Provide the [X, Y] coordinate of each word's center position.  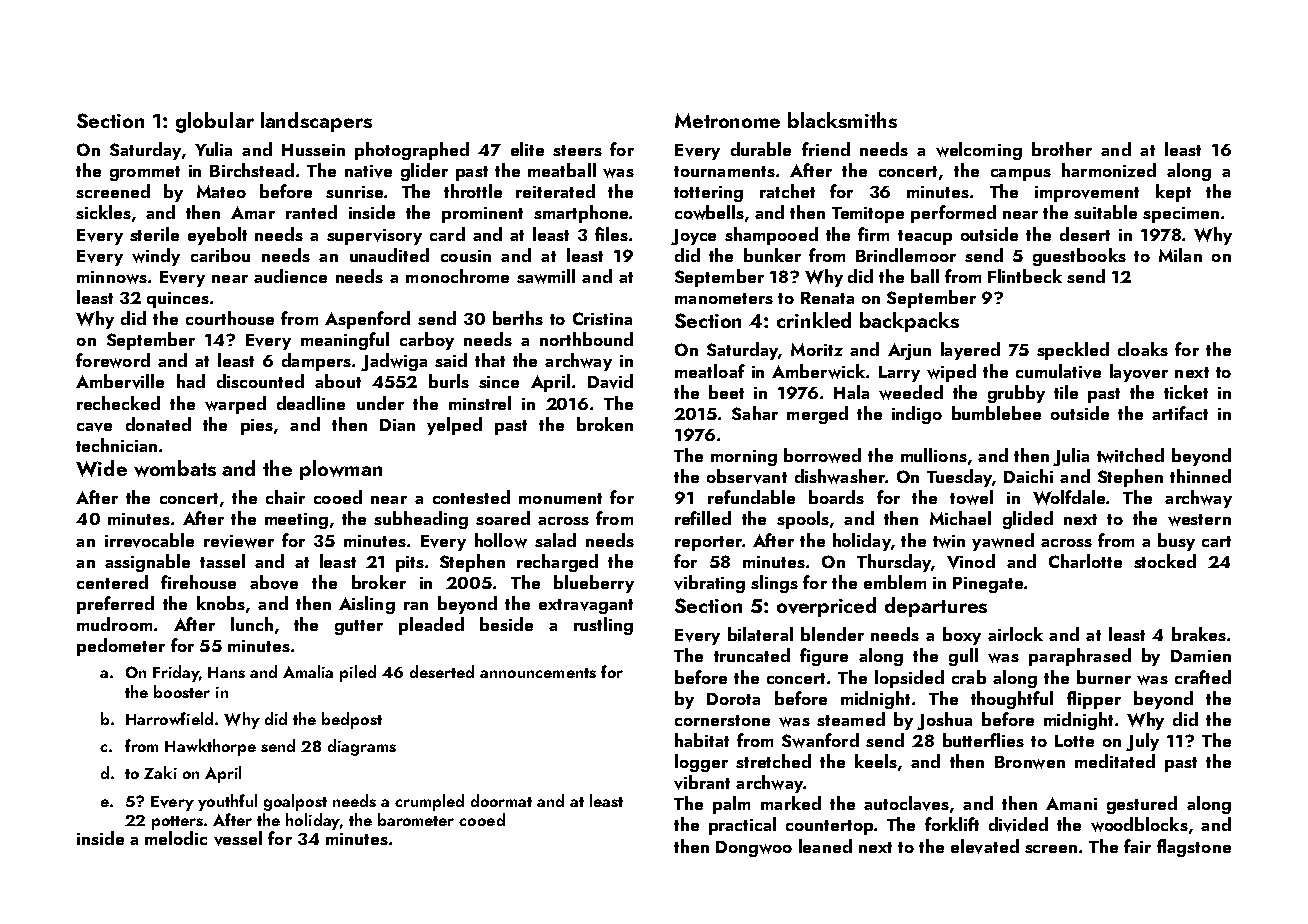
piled [358, 673]
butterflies [983, 740]
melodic [176, 838]
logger [701, 763]
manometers [724, 298]
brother [1062, 149]
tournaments [724, 171]
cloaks [1143, 349]
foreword [113, 360]
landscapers [316, 122]
